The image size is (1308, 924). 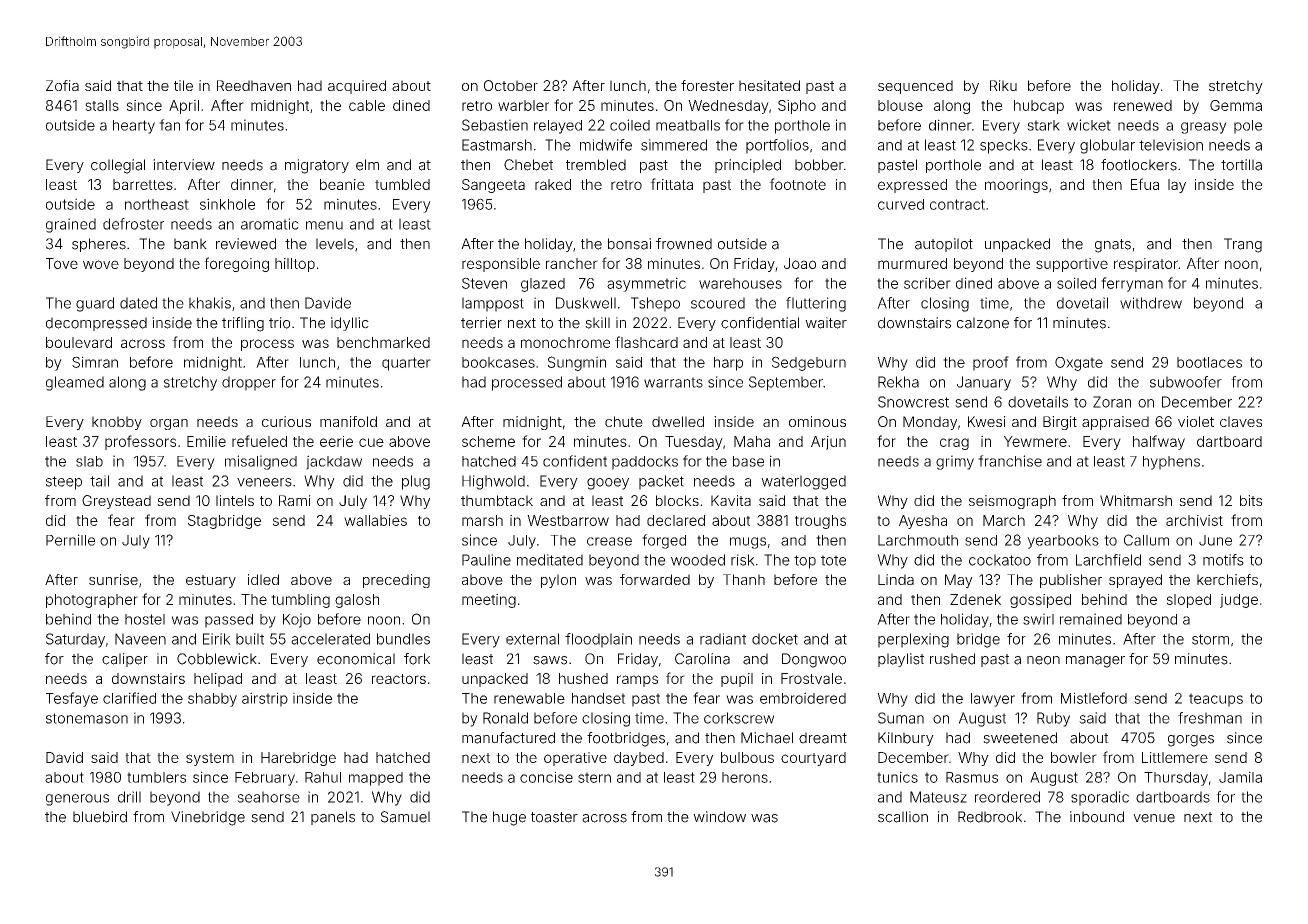 What do you see at coordinates (1076, 283) in the screenshot?
I see `soiled` at bounding box center [1076, 283].
